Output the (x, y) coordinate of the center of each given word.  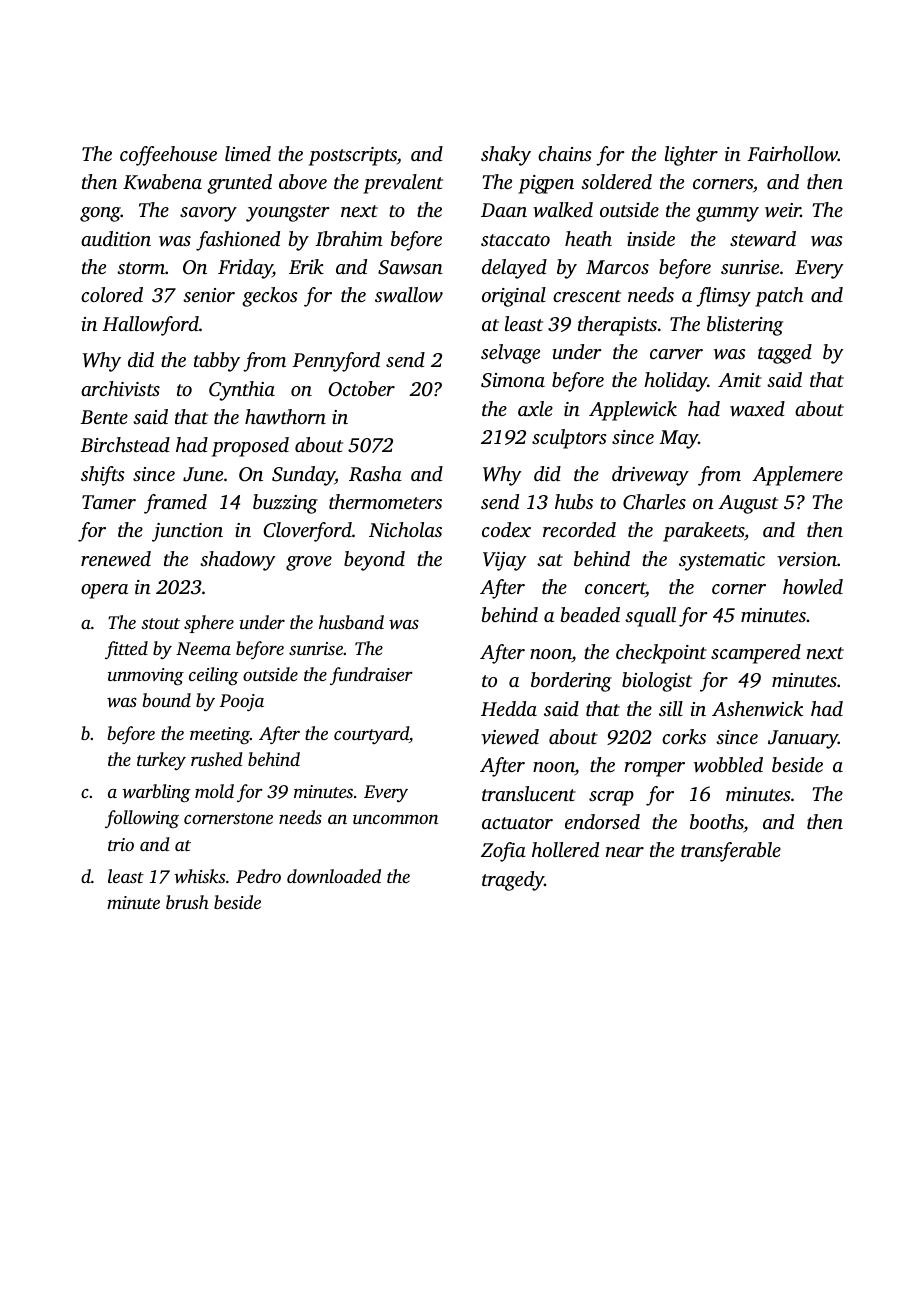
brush (187, 902)
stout (160, 623)
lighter (691, 156)
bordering (571, 682)
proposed (250, 447)
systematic (722, 561)
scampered (756, 654)
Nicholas (405, 529)
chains (565, 153)
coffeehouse (168, 156)
